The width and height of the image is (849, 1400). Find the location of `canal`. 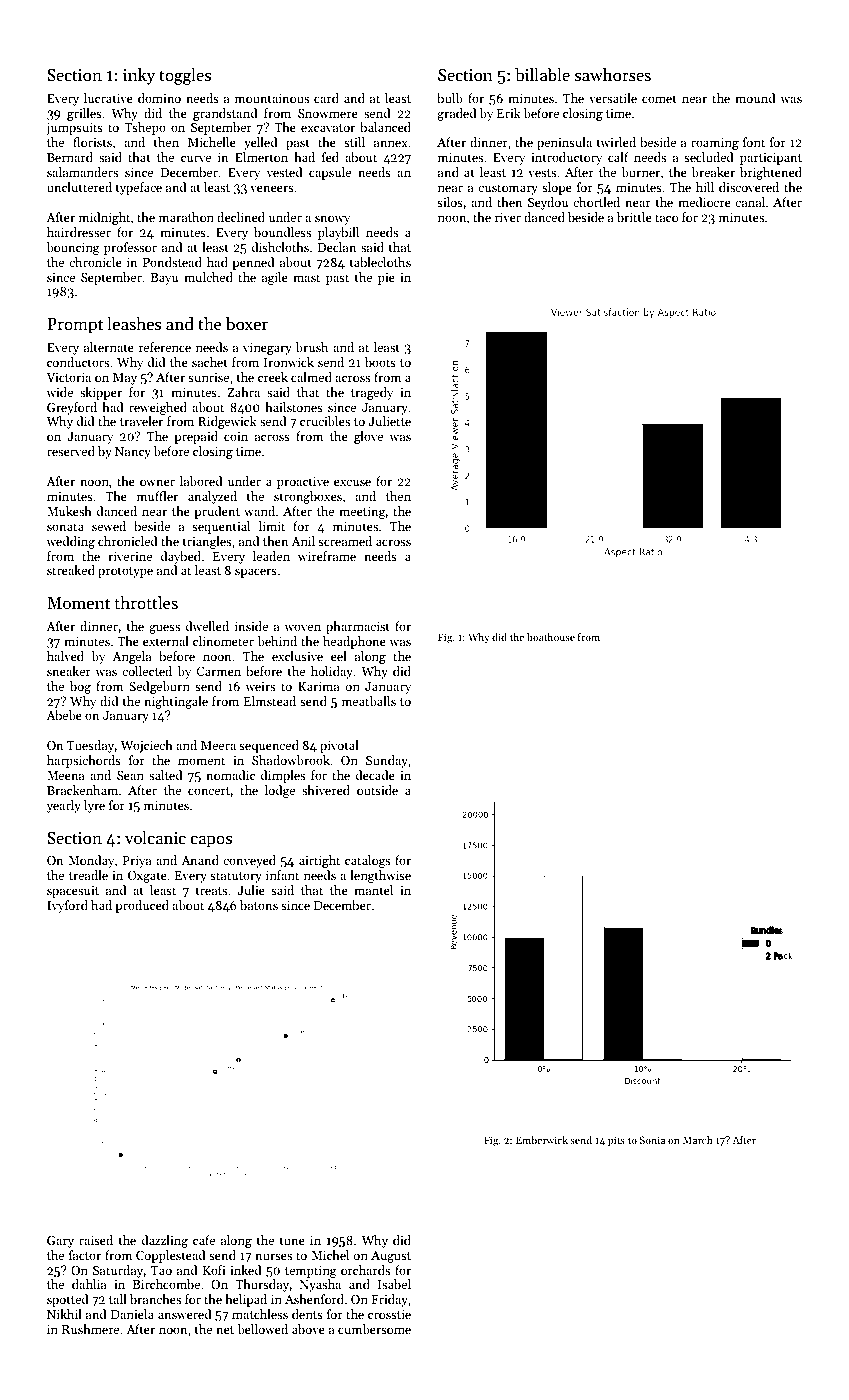

canal is located at coordinates (750, 202).
